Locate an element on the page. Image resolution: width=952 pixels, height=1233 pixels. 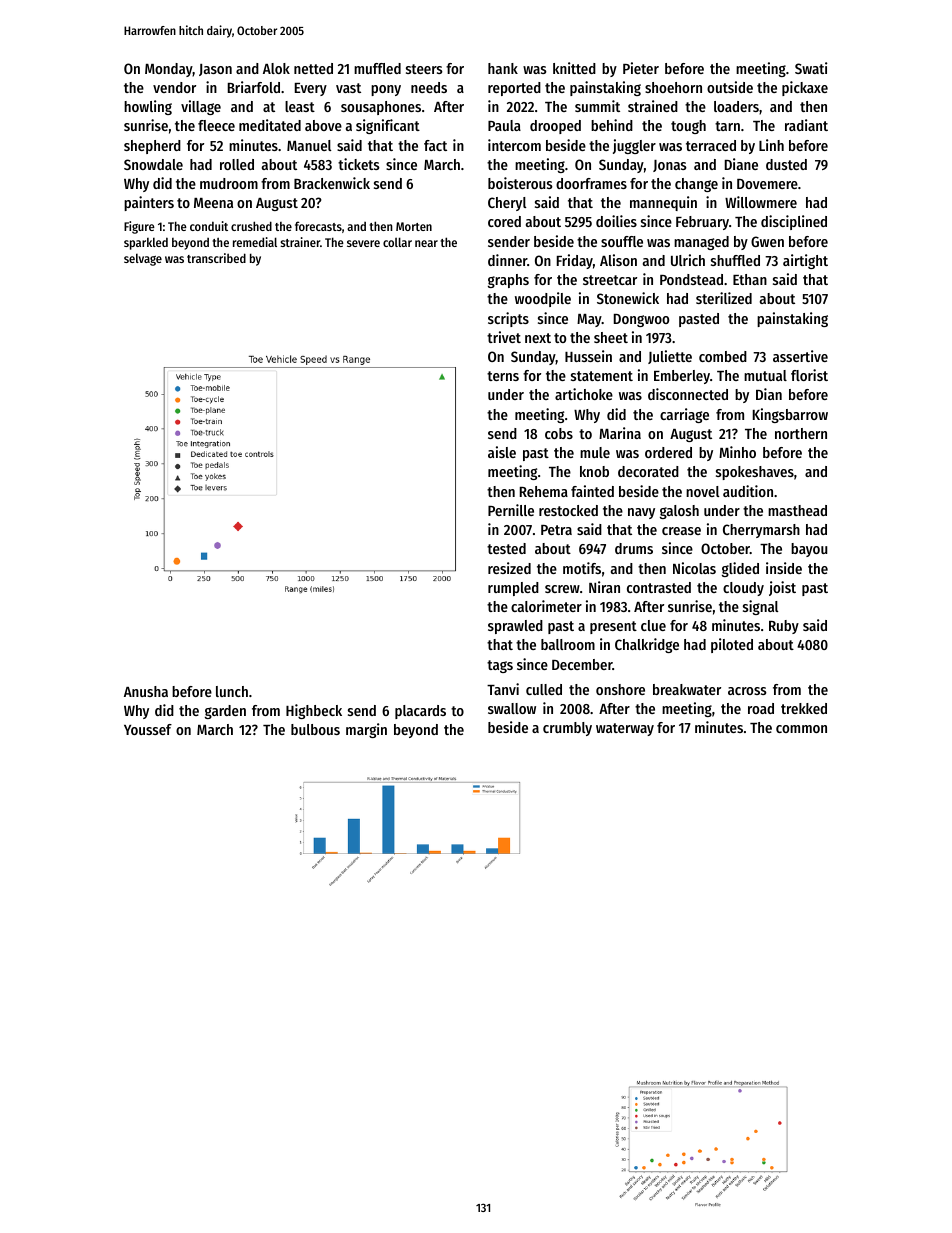
forecasts is located at coordinates (318, 226).
